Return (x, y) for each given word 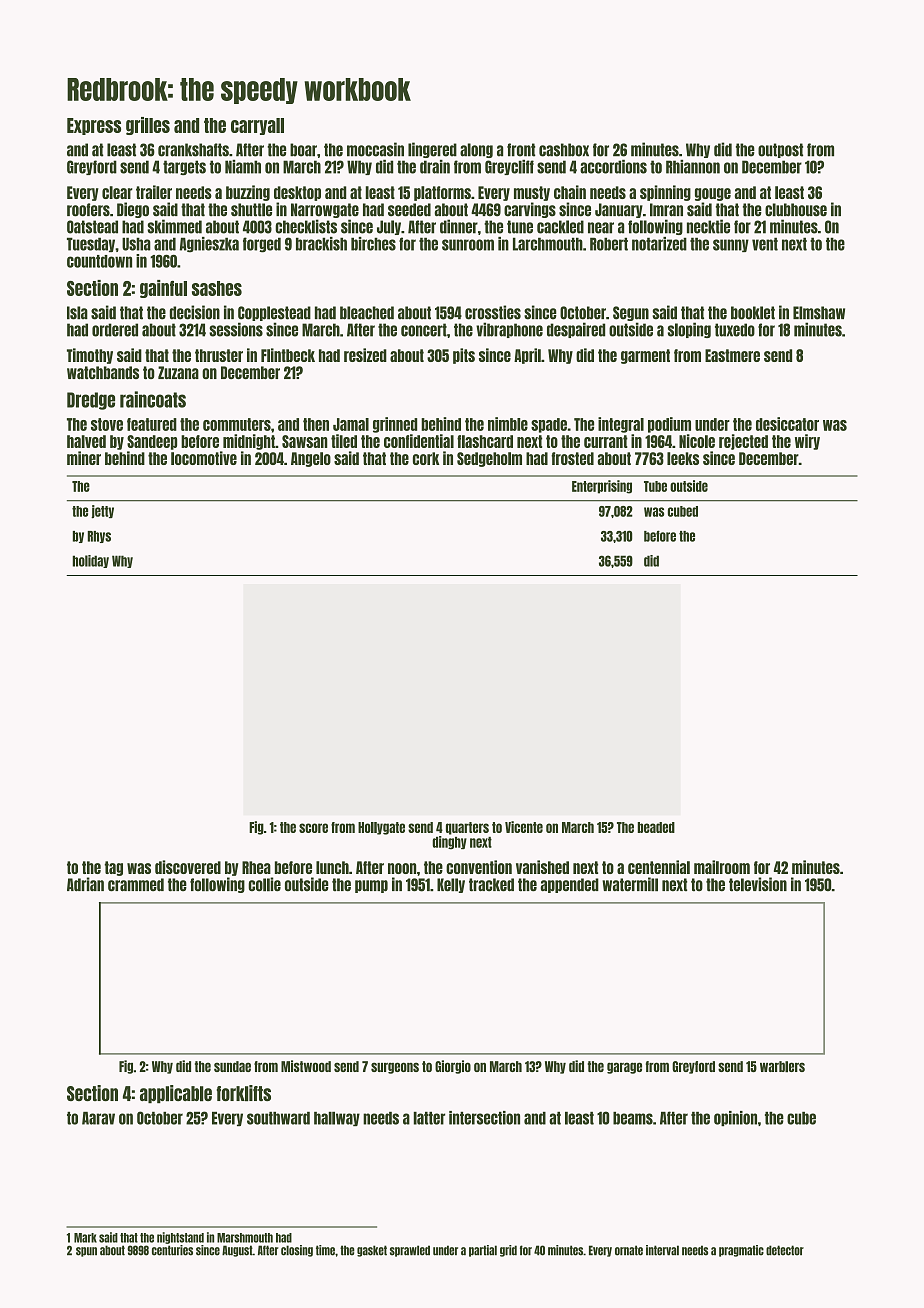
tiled (344, 441)
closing (297, 1251)
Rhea (256, 867)
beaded (656, 827)
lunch (332, 867)
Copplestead (274, 313)
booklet (753, 313)
